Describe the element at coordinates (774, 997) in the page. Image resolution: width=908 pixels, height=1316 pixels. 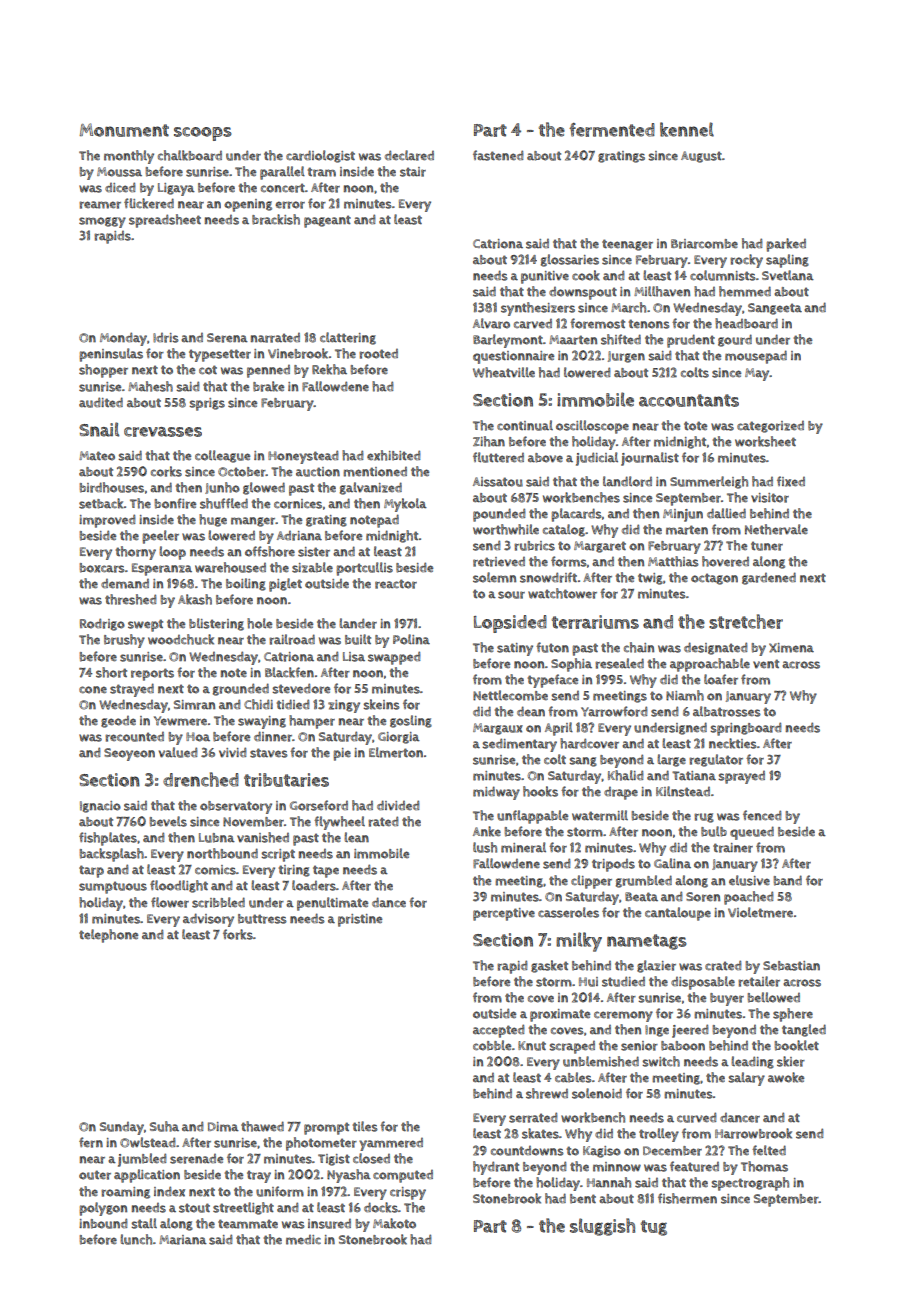
I see `bellowed` at that location.
